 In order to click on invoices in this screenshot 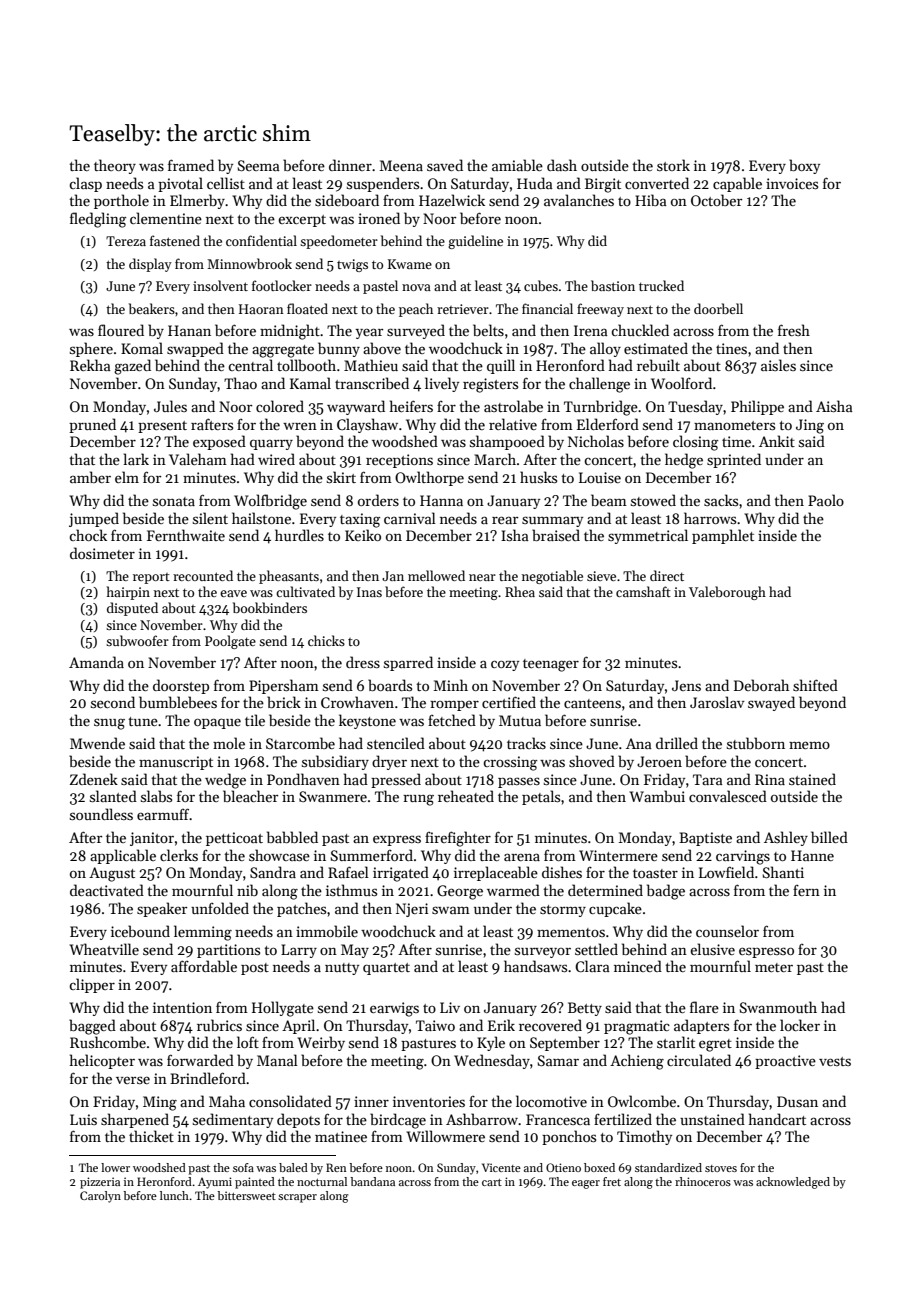, I will do `click(792, 183)`.
